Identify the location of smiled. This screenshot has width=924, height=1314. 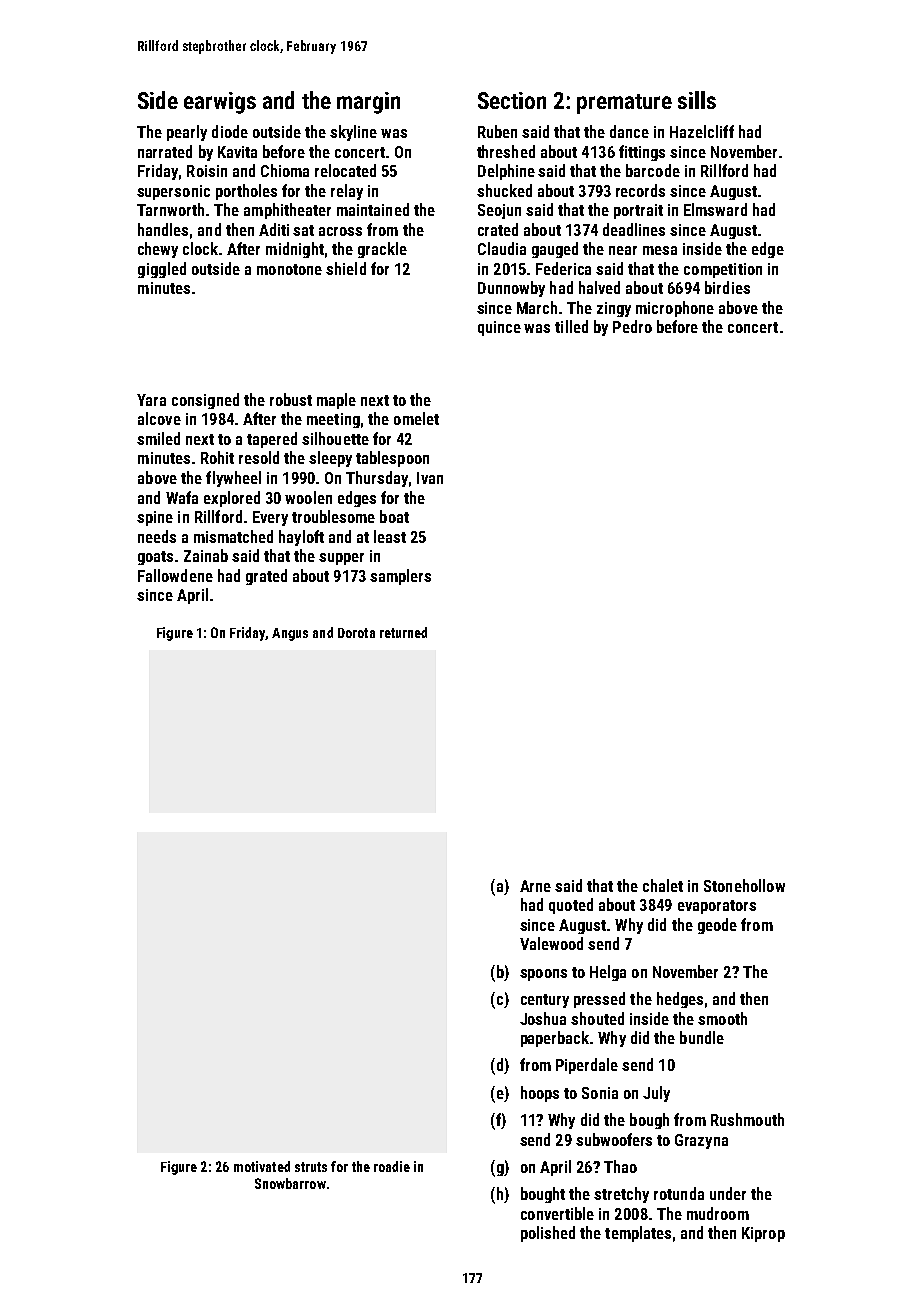
(158, 438).
